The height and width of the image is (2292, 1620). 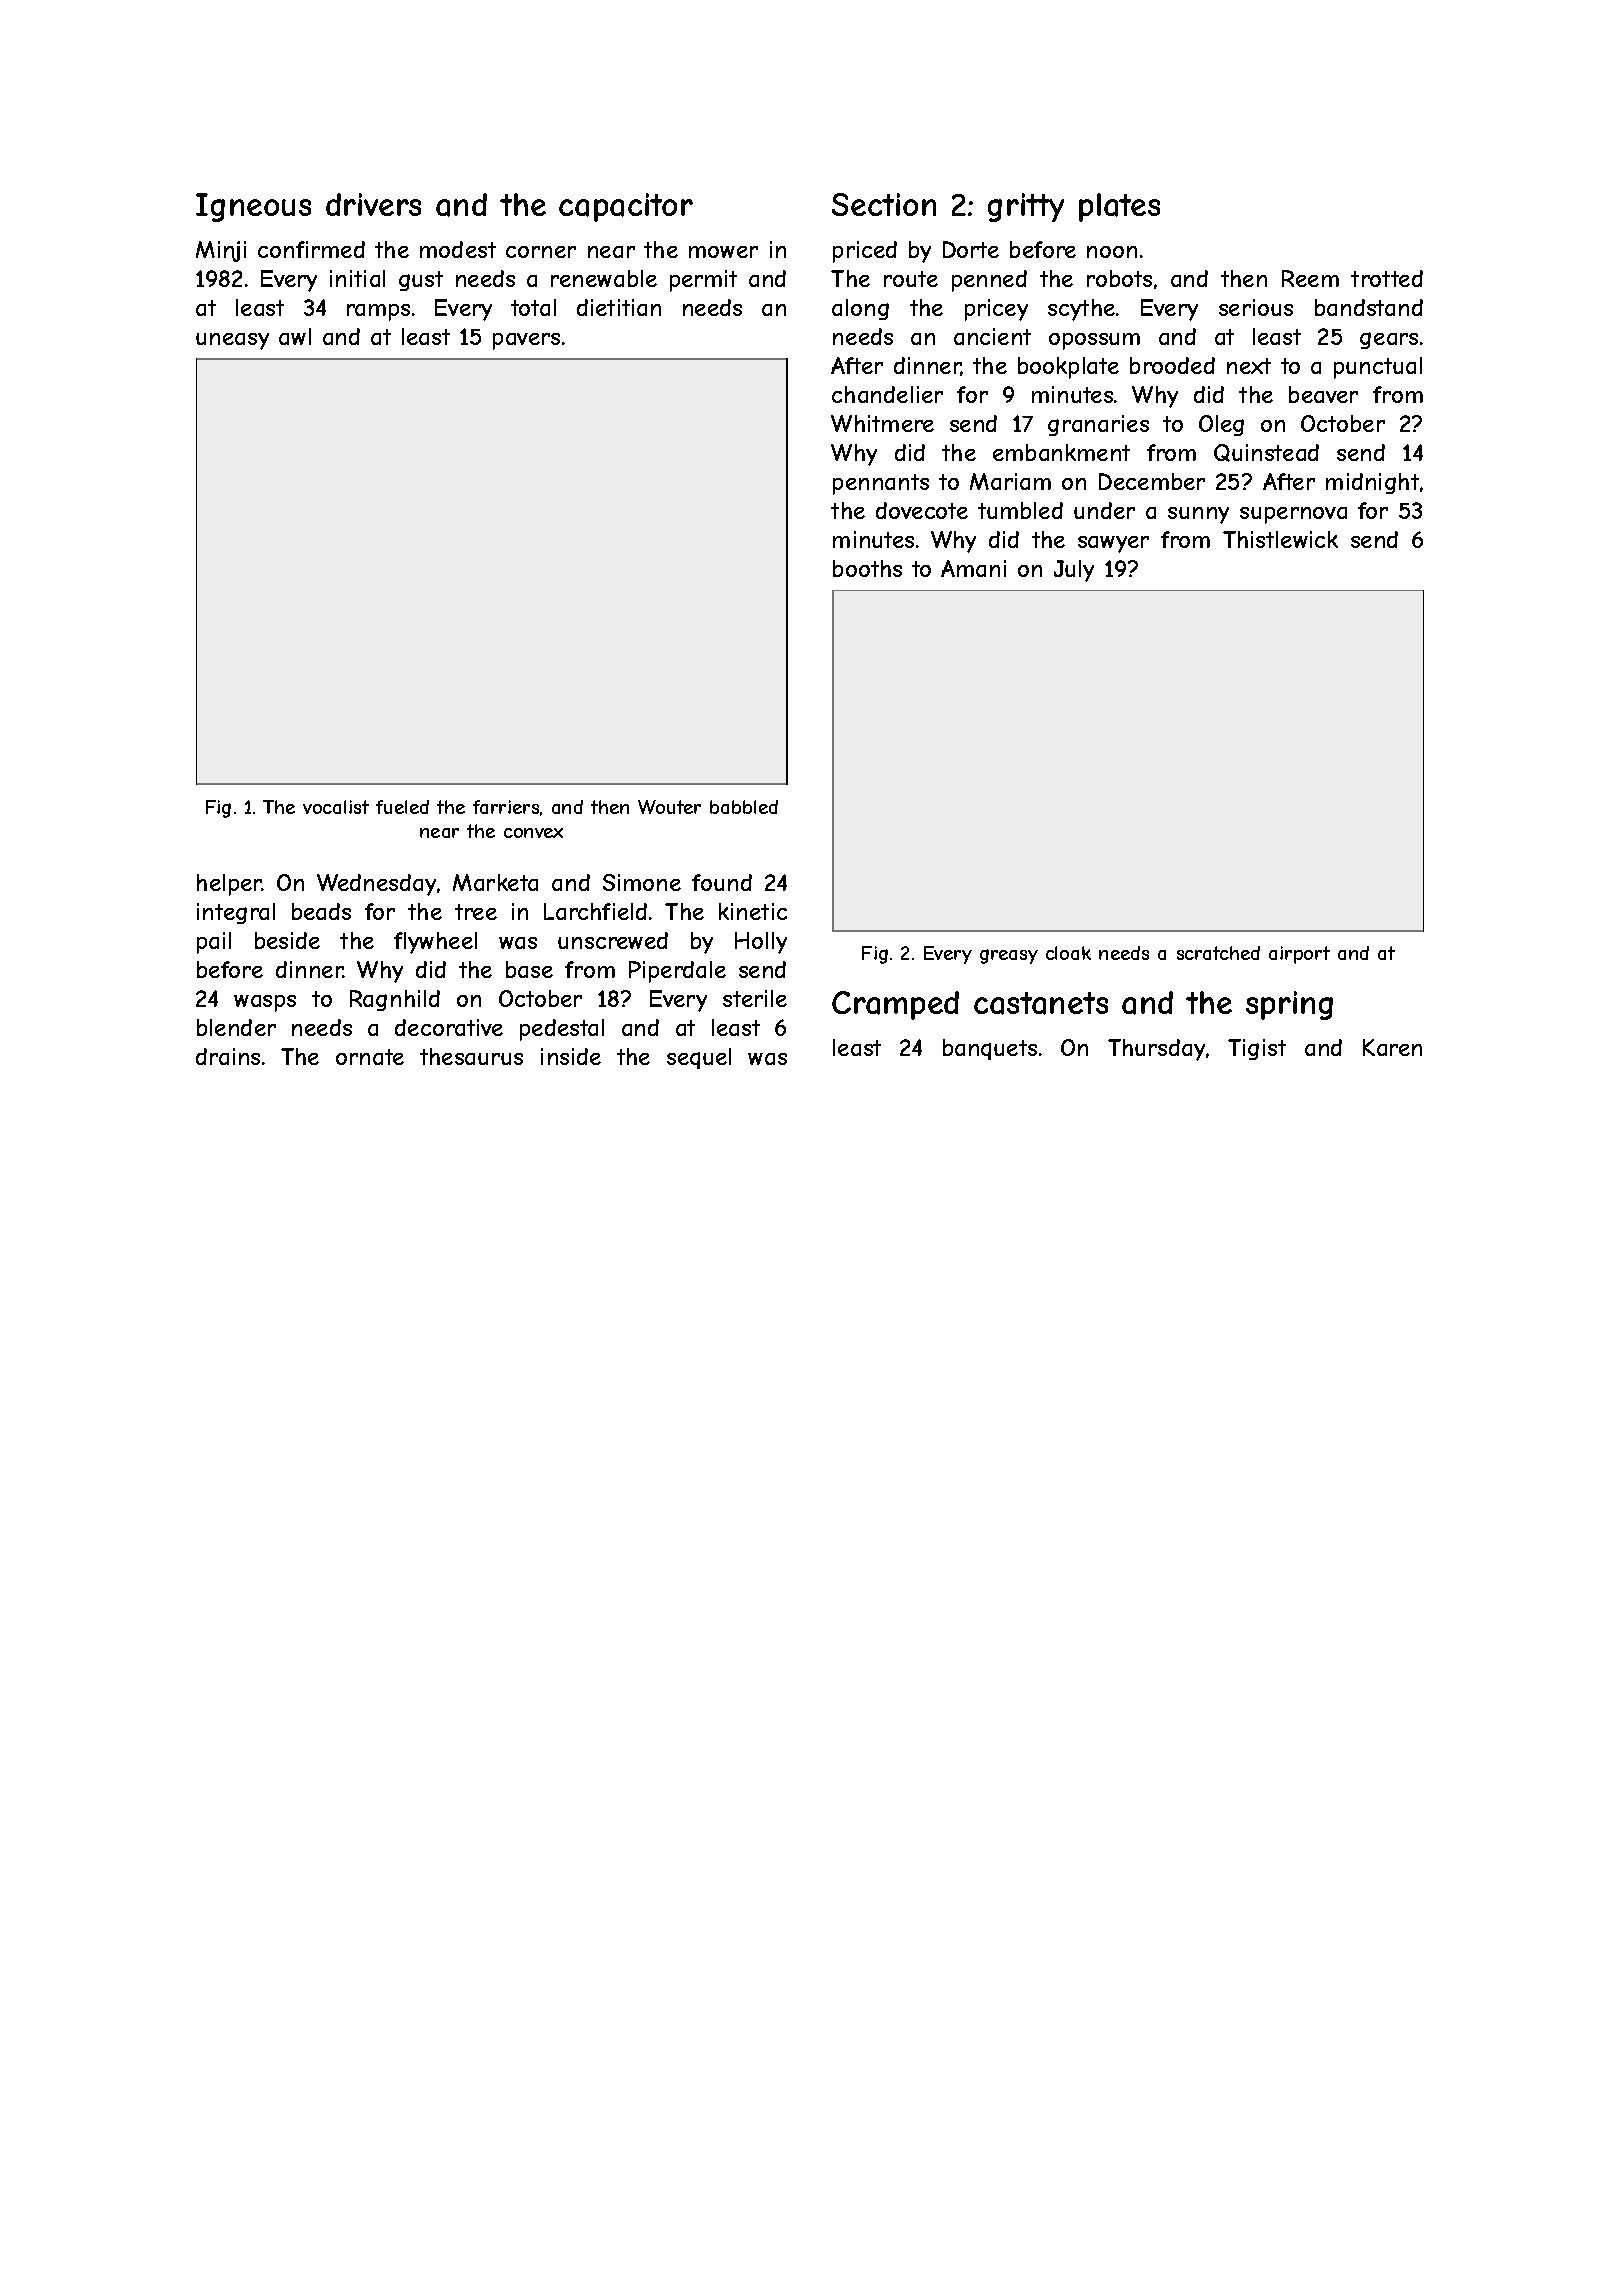 I want to click on Holly, so click(x=761, y=943).
